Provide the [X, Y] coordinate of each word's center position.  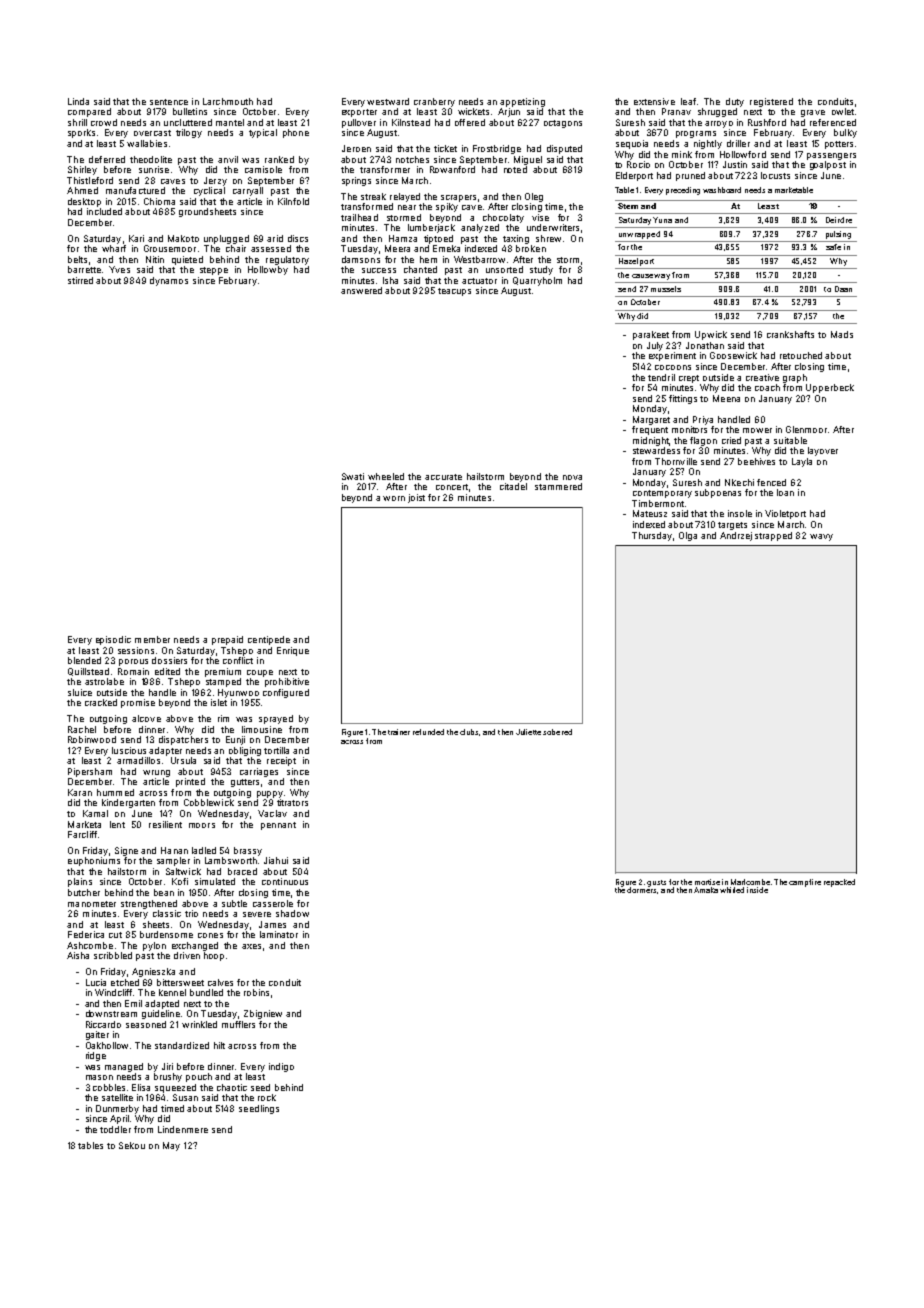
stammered [558, 486]
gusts [656, 883]
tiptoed [438, 239]
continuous [285, 881]
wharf [114, 248]
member [152, 639]
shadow [292, 913]
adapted [162, 1004]
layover [823, 451]
